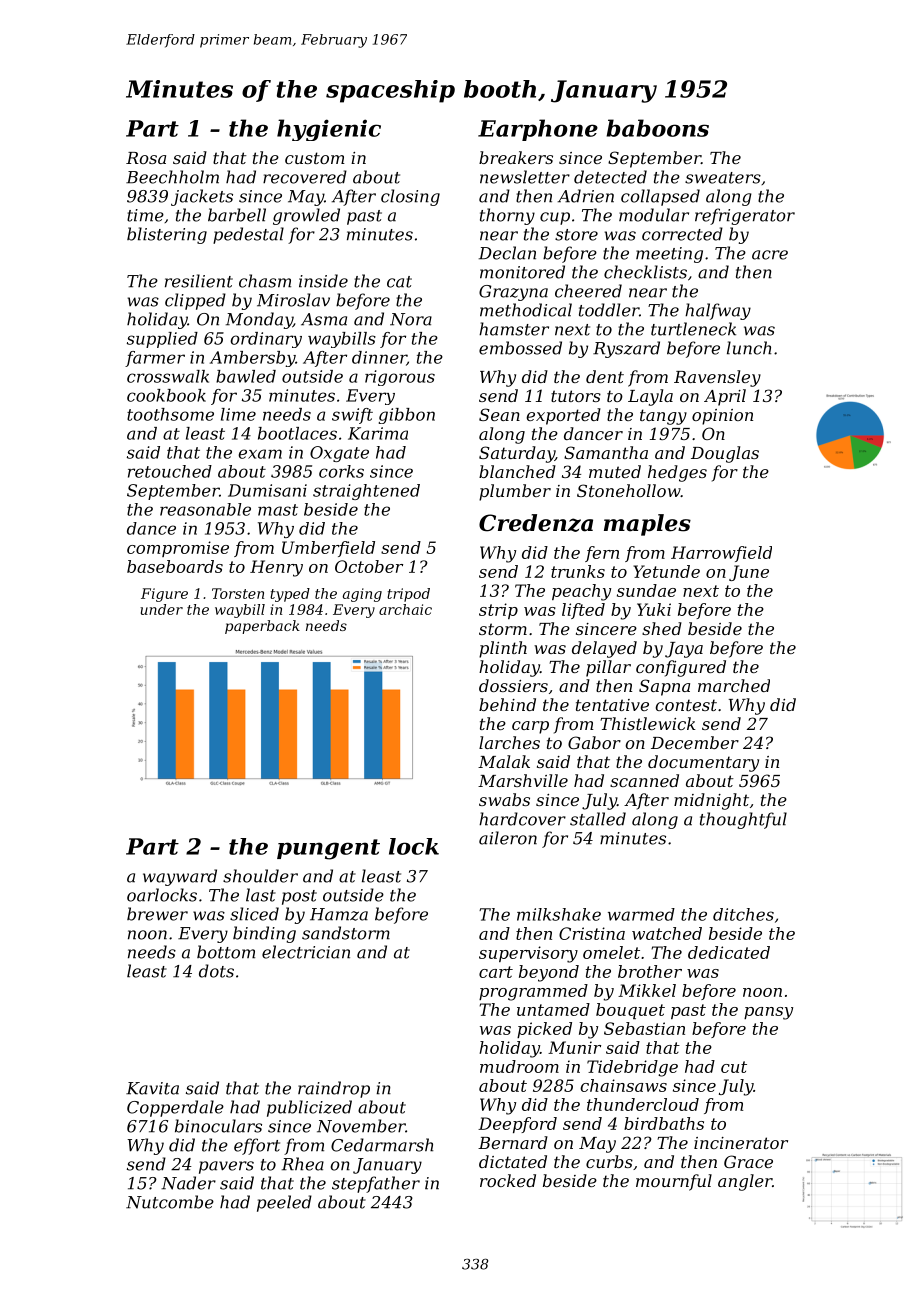 This page has height=1314, width=924. Describe the element at coordinates (145, 215) in the page. I see `time` at that location.
